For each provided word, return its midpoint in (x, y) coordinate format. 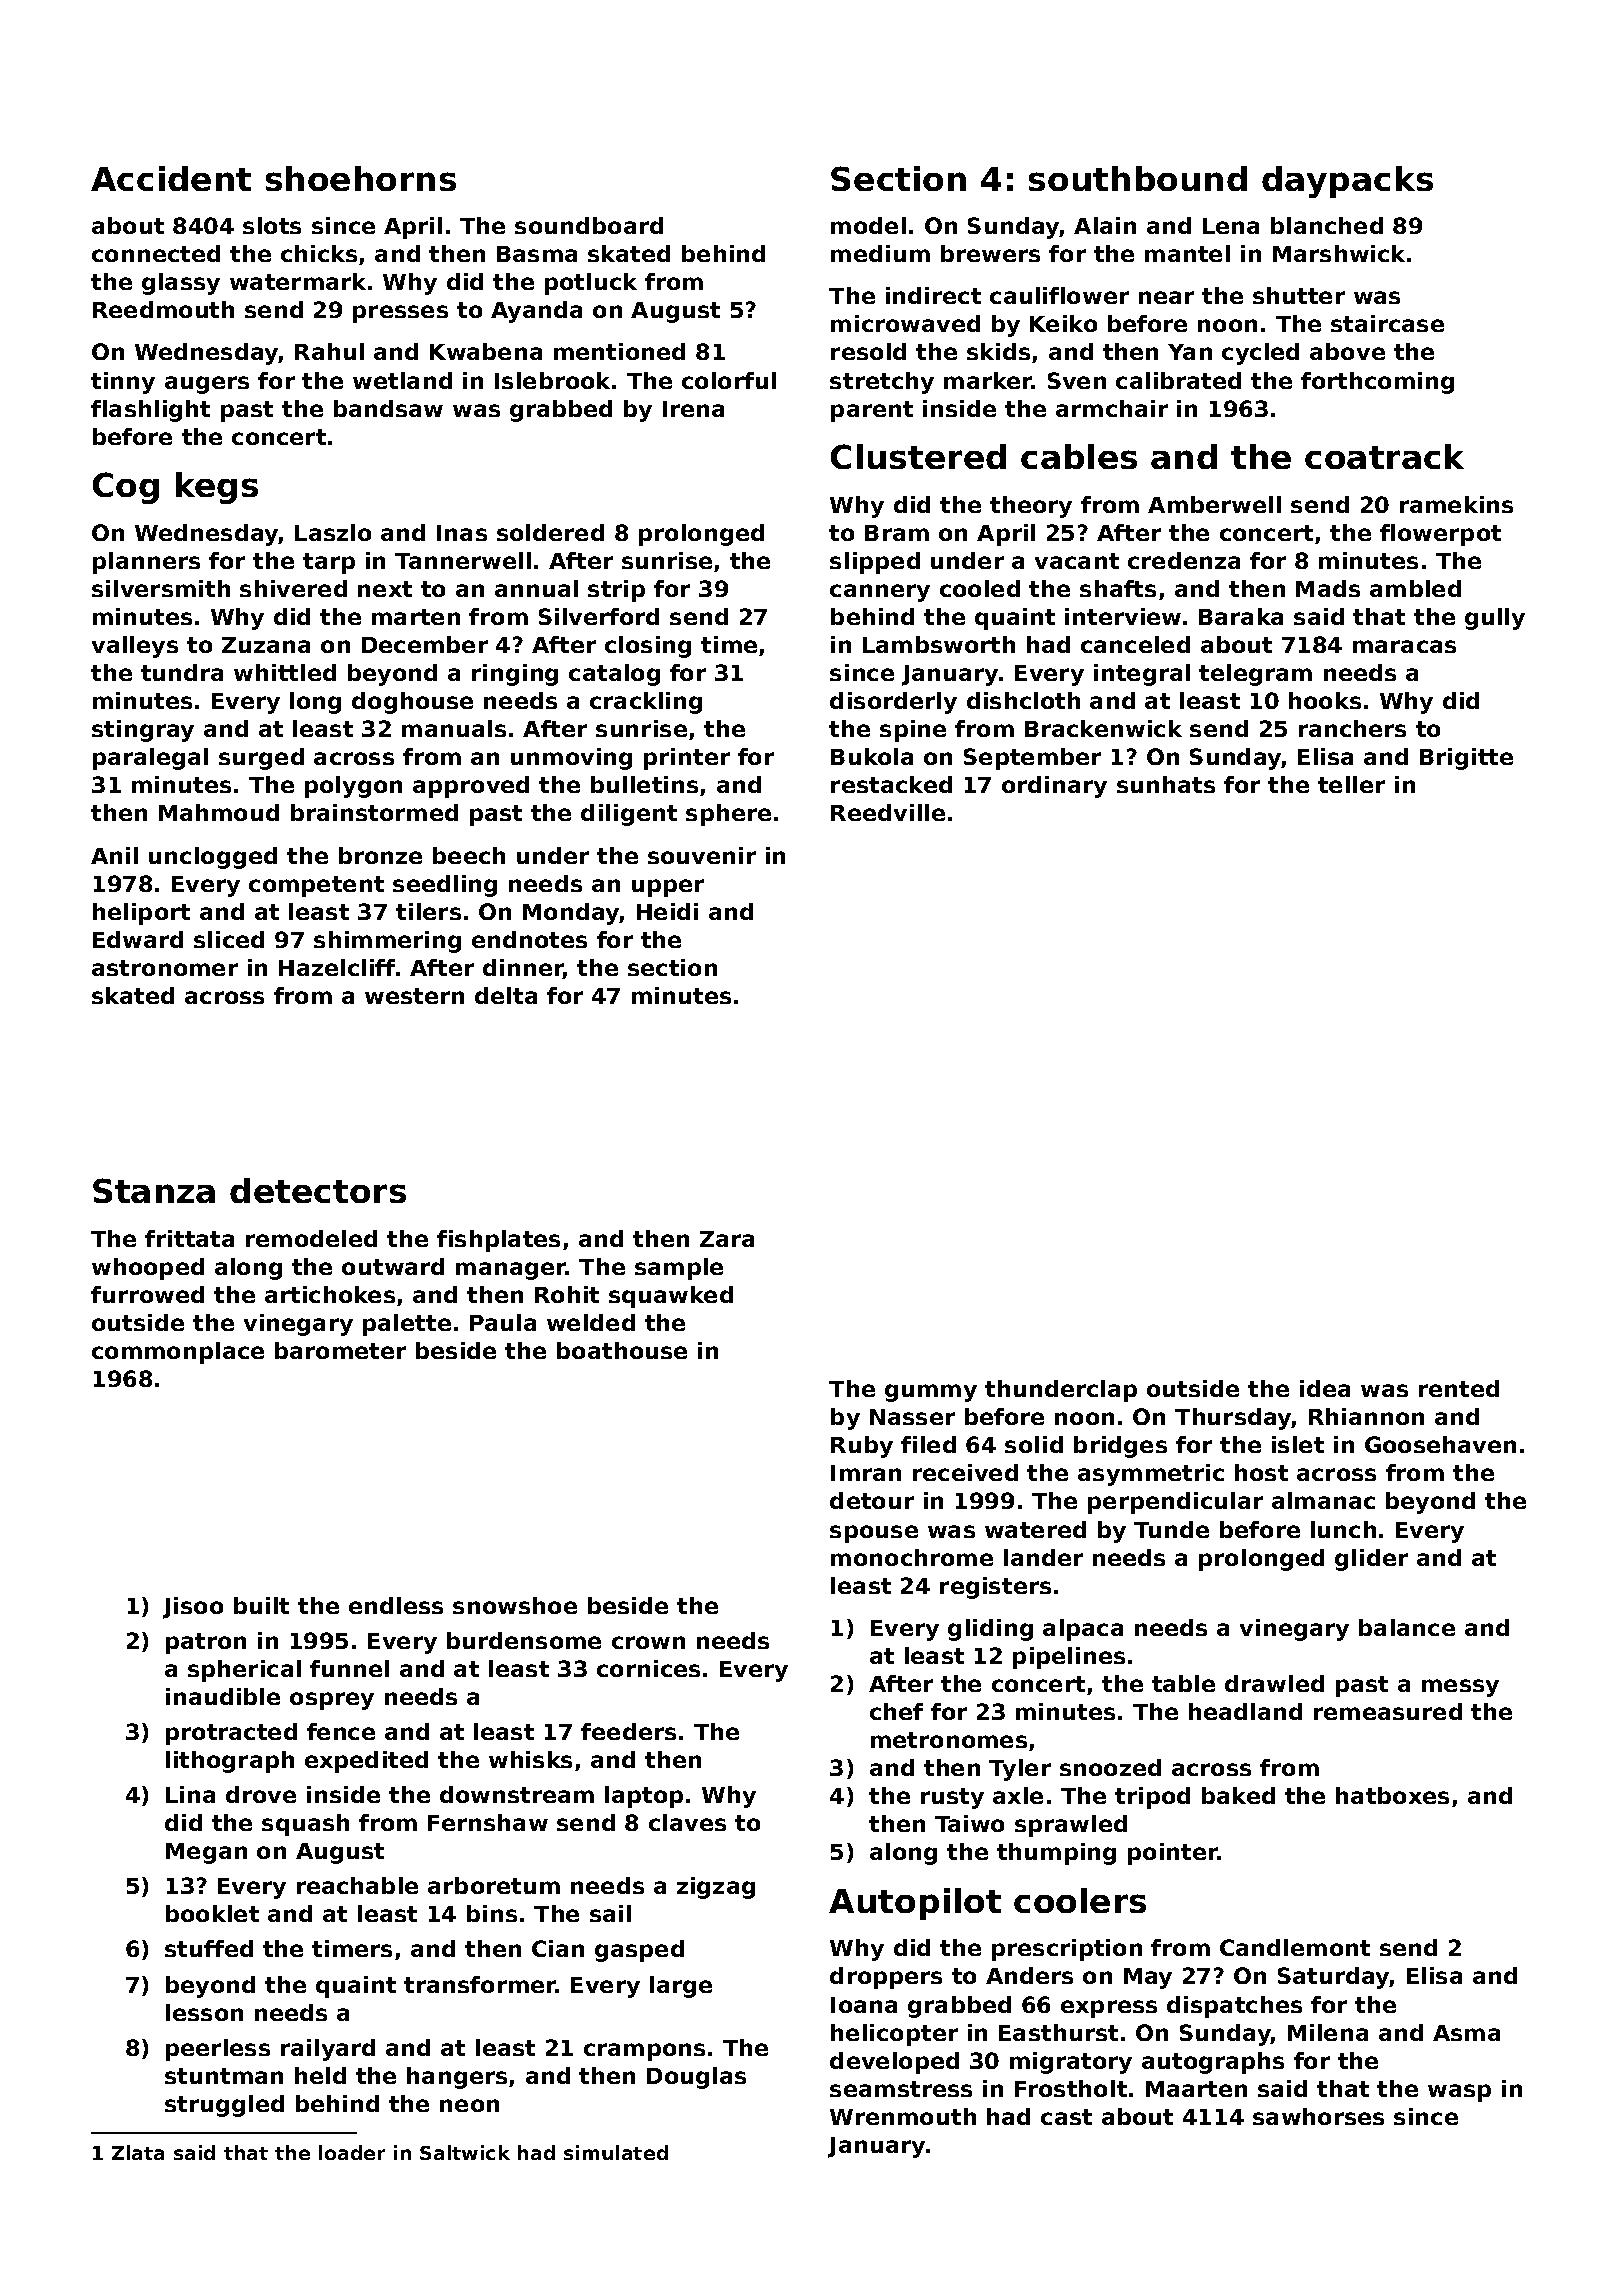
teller (1351, 784)
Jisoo (193, 1608)
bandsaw (388, 408)
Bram (897, 533)
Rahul (329, 351)
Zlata (138, 2152)
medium (880, 253)
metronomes (949, 1740)
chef (896, 1711)
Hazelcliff (337, 967)
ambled (1415, 588)
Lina (190, 1794)
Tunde (1171, 1529)
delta (506, 995)
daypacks (1347, 182)
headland (1245, 1711)
